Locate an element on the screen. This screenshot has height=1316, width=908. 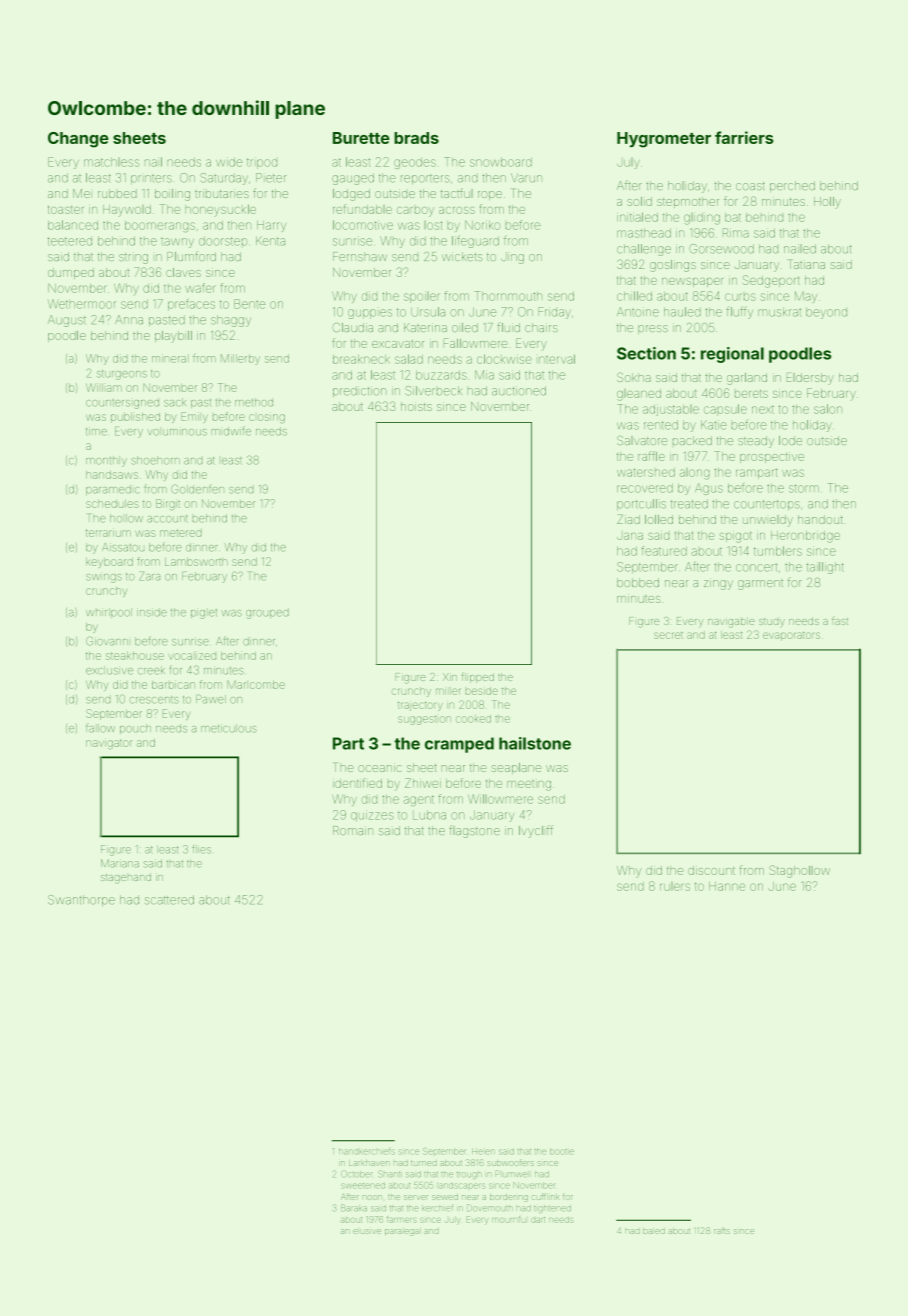
navigator is located at coordinates (109, 744).
